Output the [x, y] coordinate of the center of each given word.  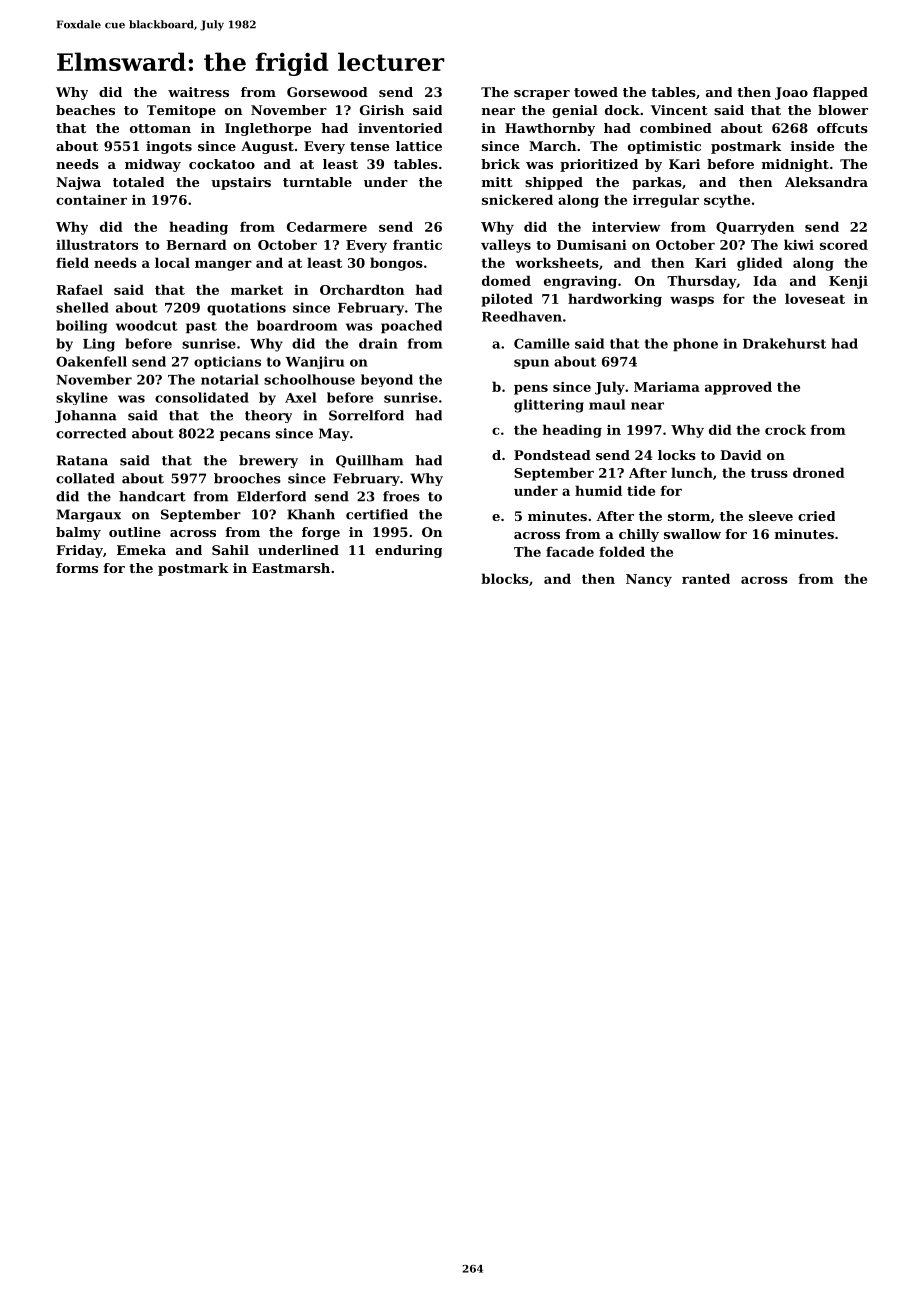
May [334, 434]
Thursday [701, 282]
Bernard [196, 244]
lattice [419, 146]
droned [819, 472]
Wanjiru [315, 362]
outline [135, 532]
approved [738, 388]
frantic [417, 244]
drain [378, 343]
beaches [85, 110]
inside [812, 146]
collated [85, 478]
